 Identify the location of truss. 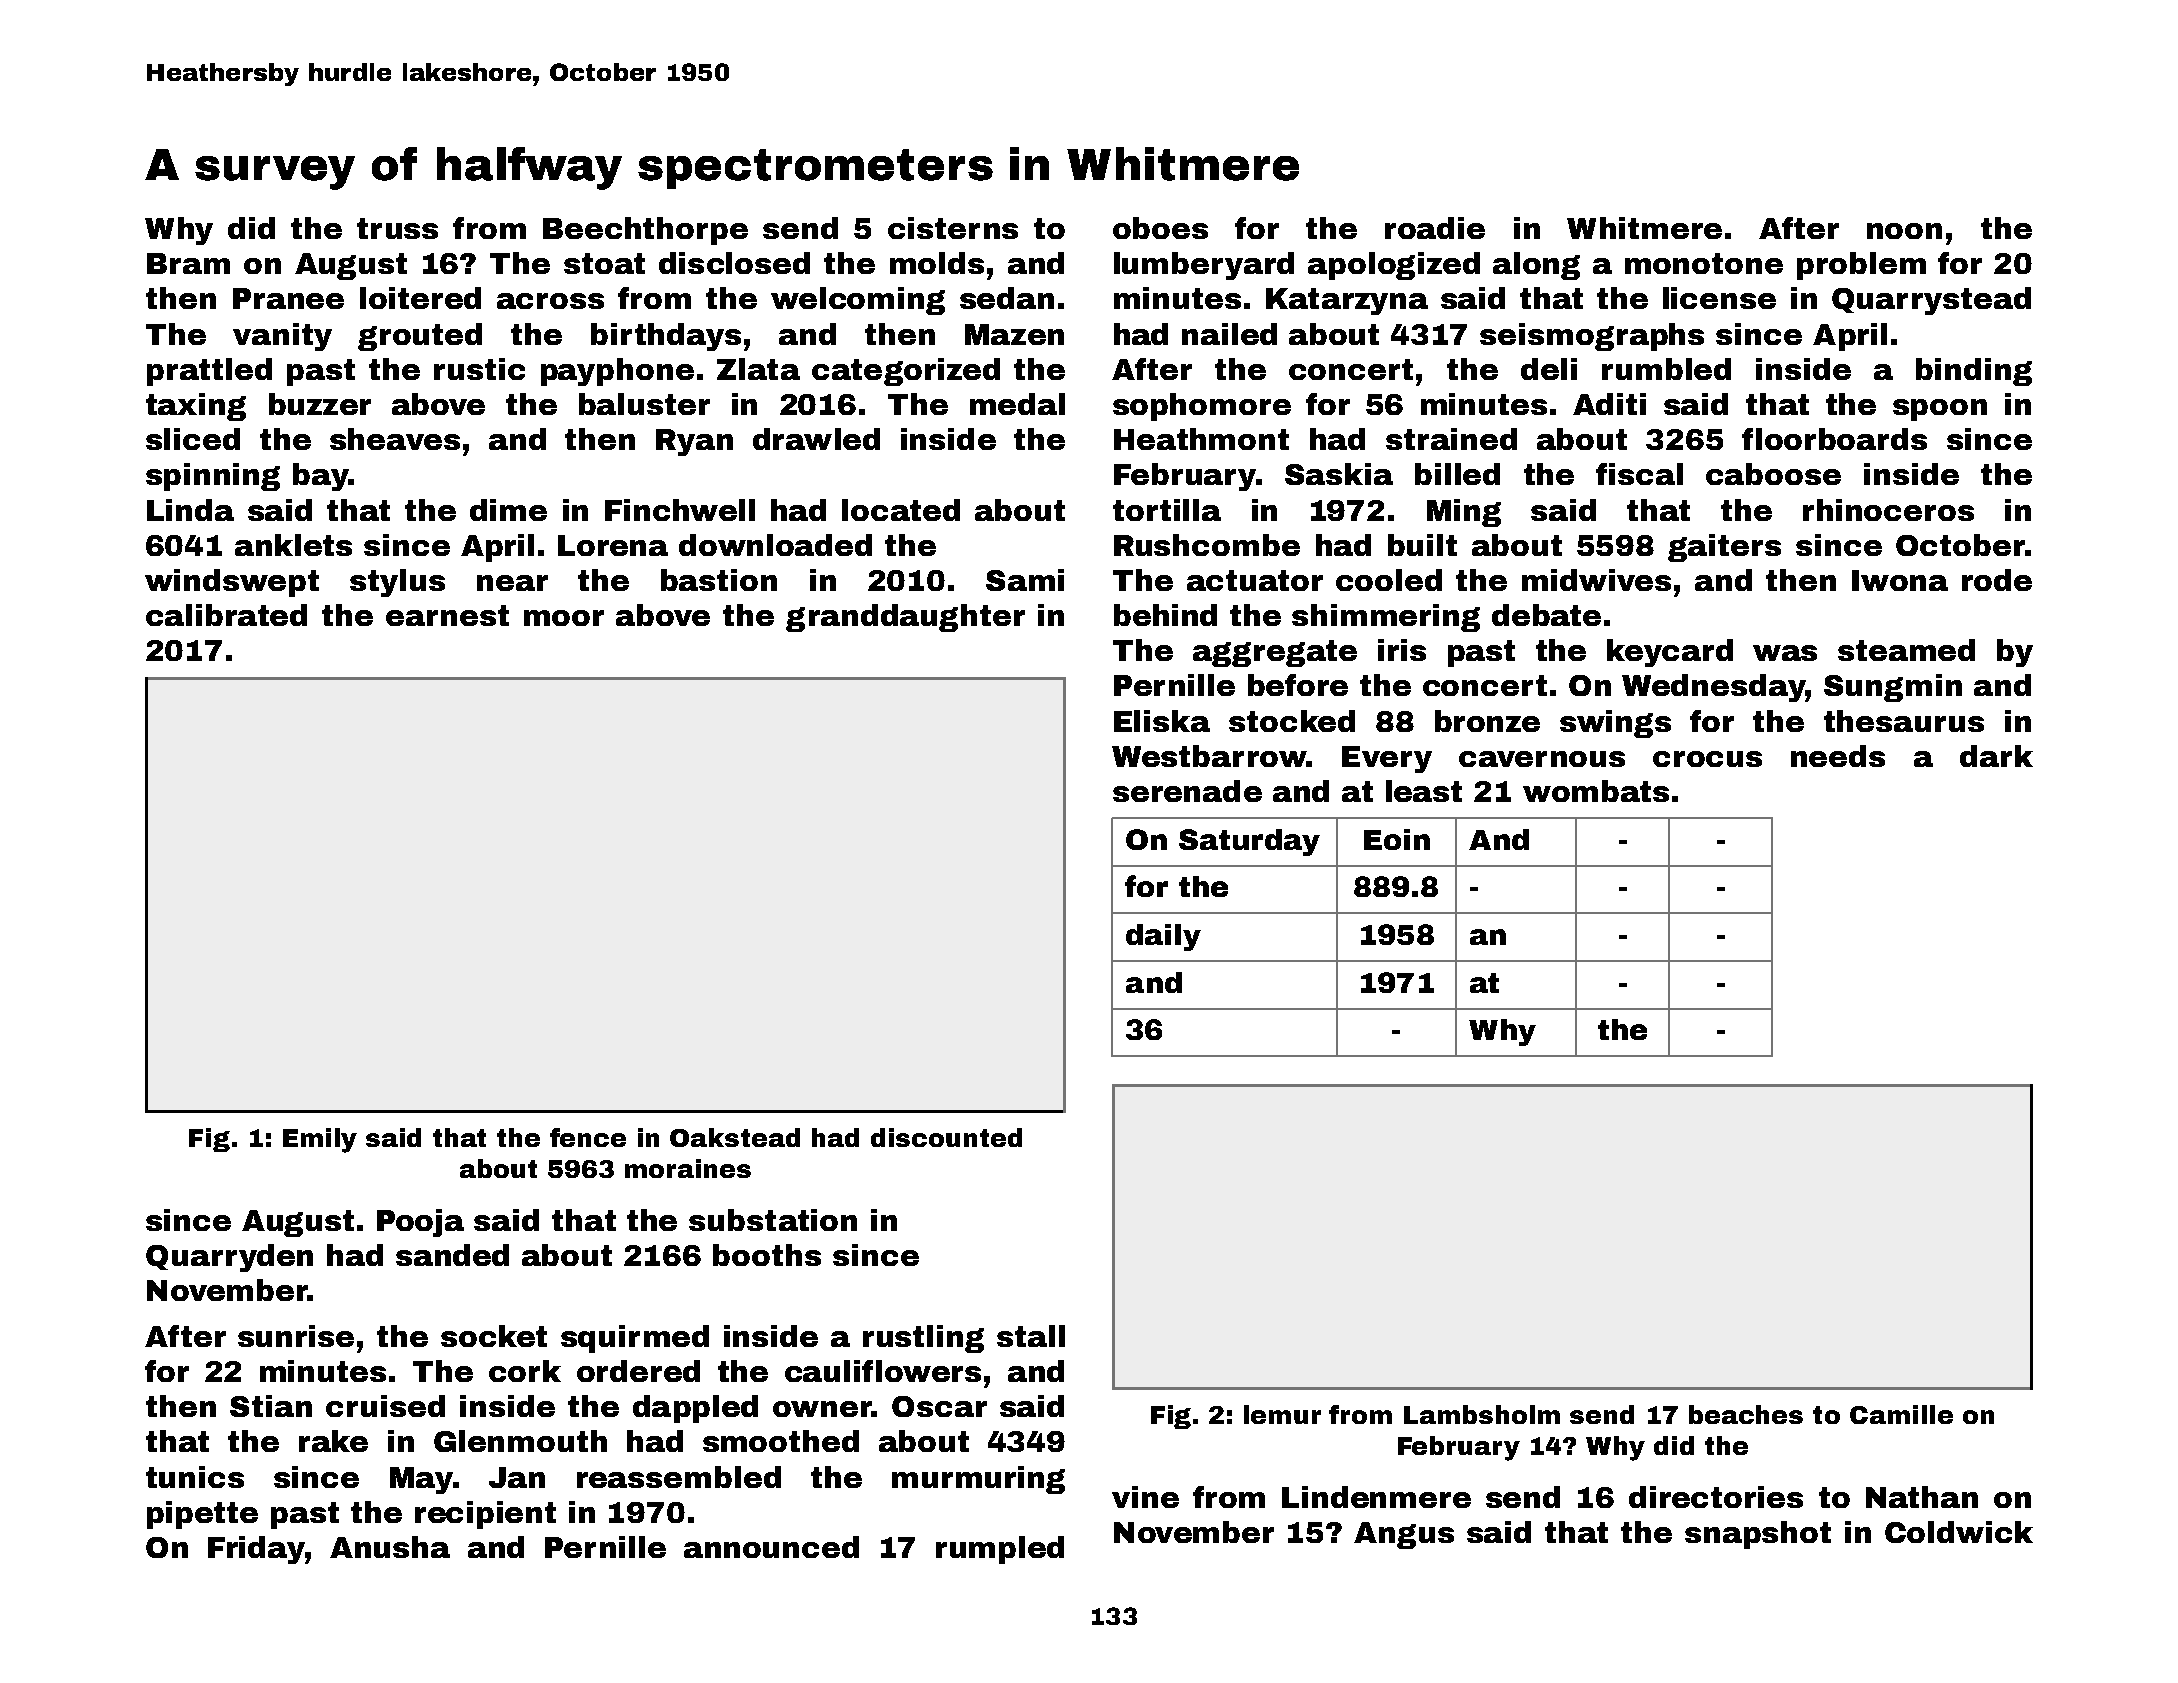
(397, 228).
